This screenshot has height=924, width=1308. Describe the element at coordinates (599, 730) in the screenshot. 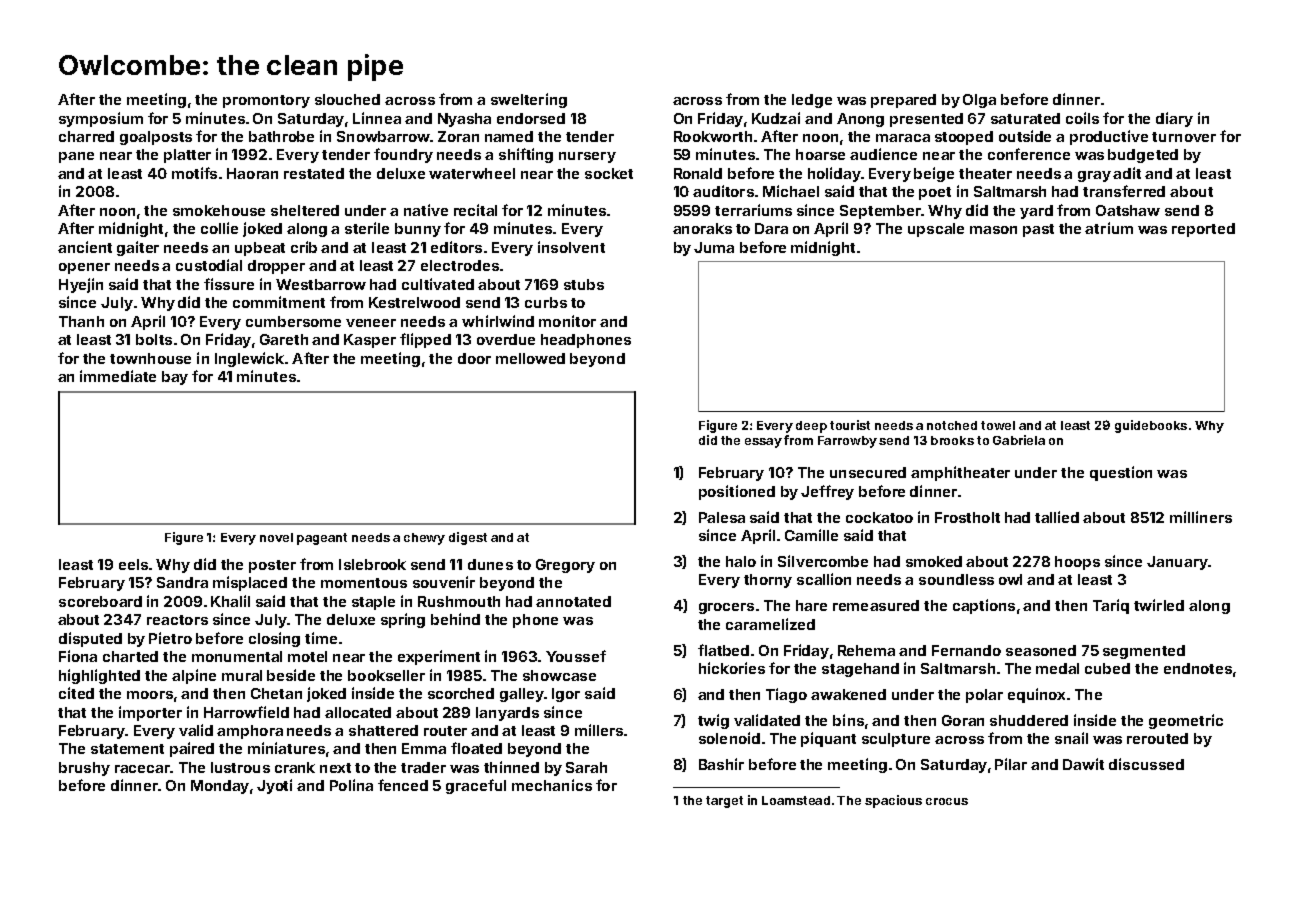

I see `millers` at that location.
